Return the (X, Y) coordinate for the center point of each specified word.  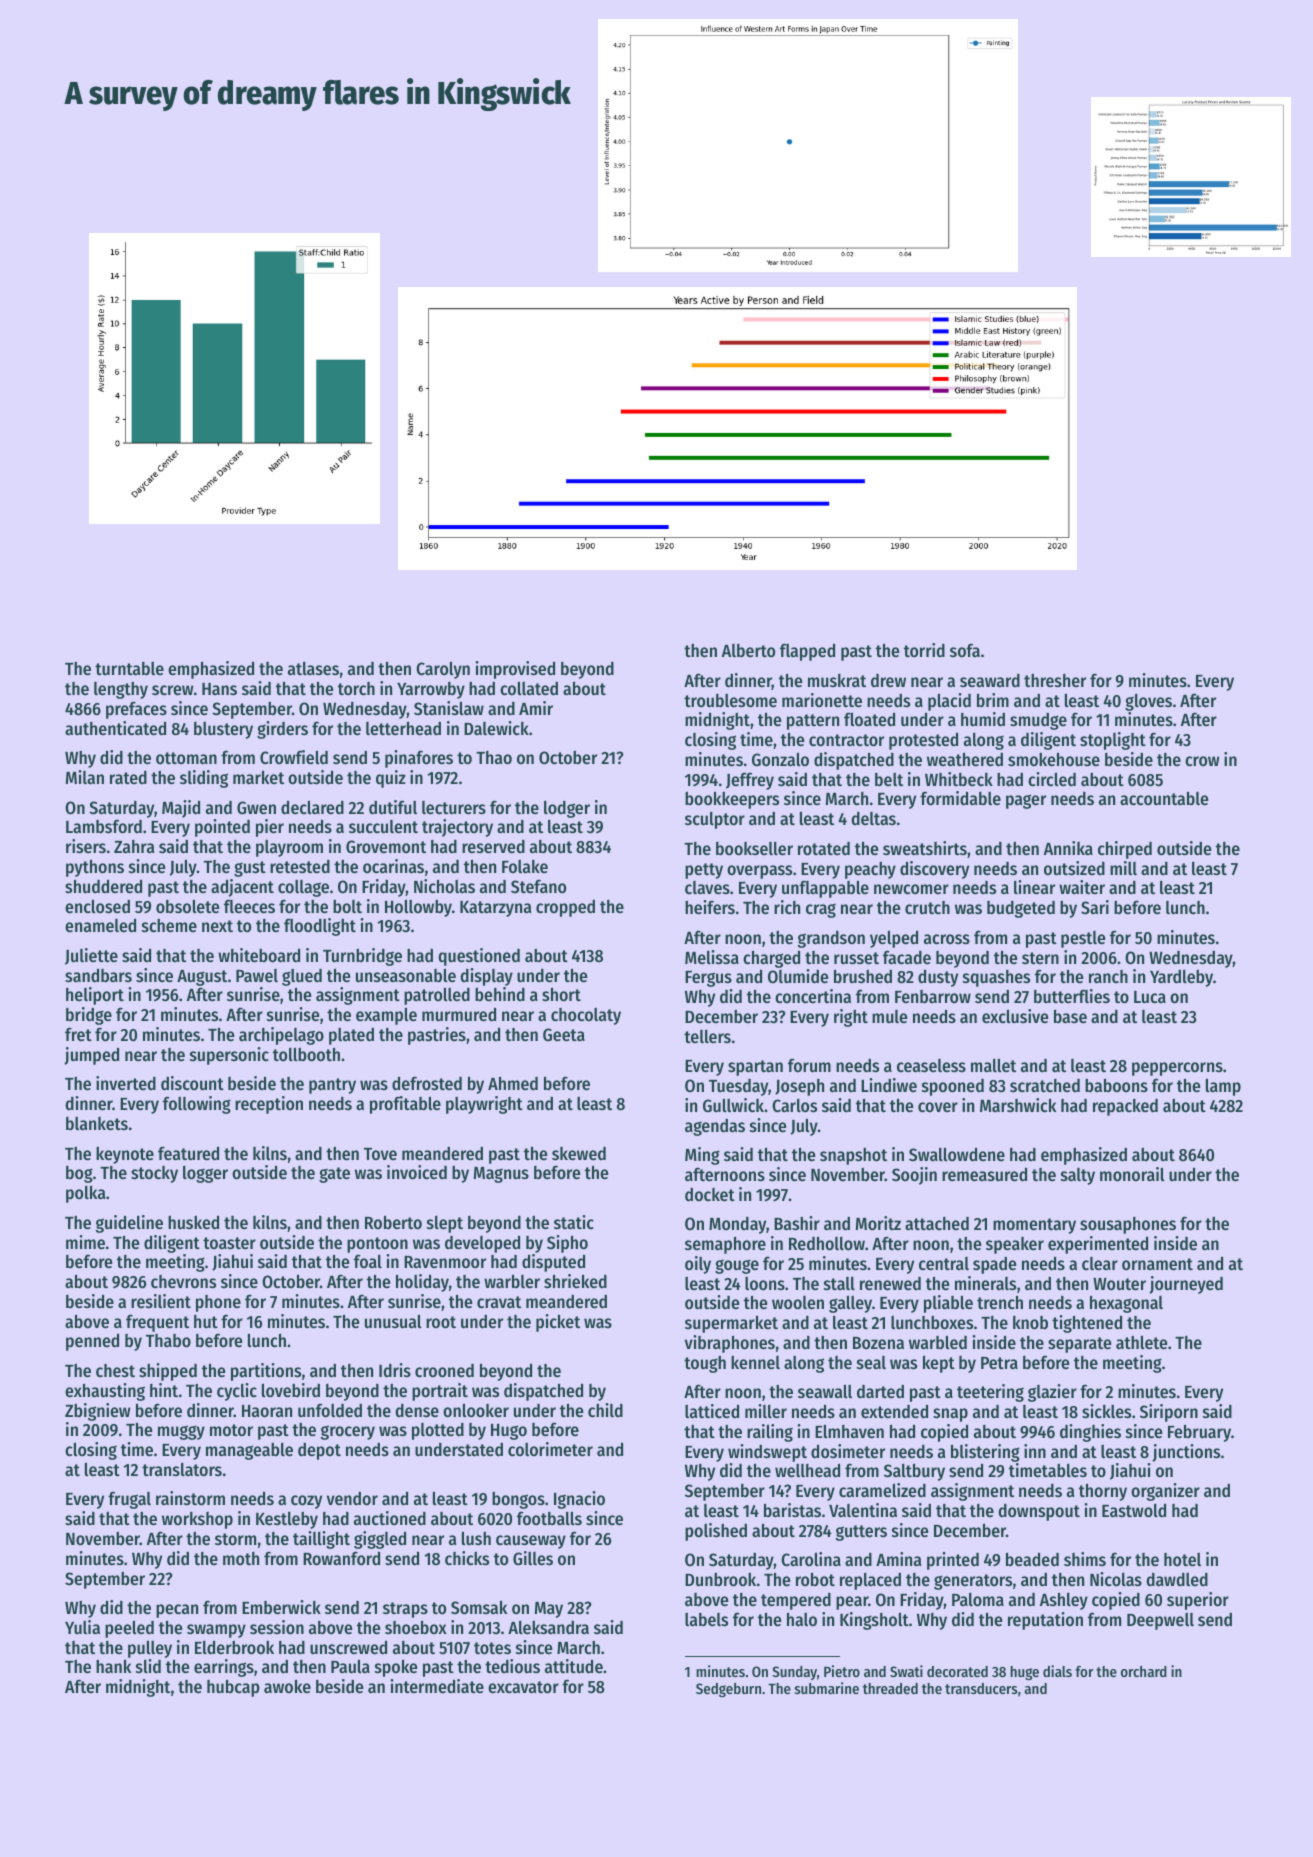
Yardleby (1181, 978)
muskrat (837, 680)
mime (85, 1242)
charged (771, 959)
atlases (313, 669)
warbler (512, 1281)
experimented (1098, 1245)
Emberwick (281, 1607)
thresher (1055, 680)
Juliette (91, 956)
